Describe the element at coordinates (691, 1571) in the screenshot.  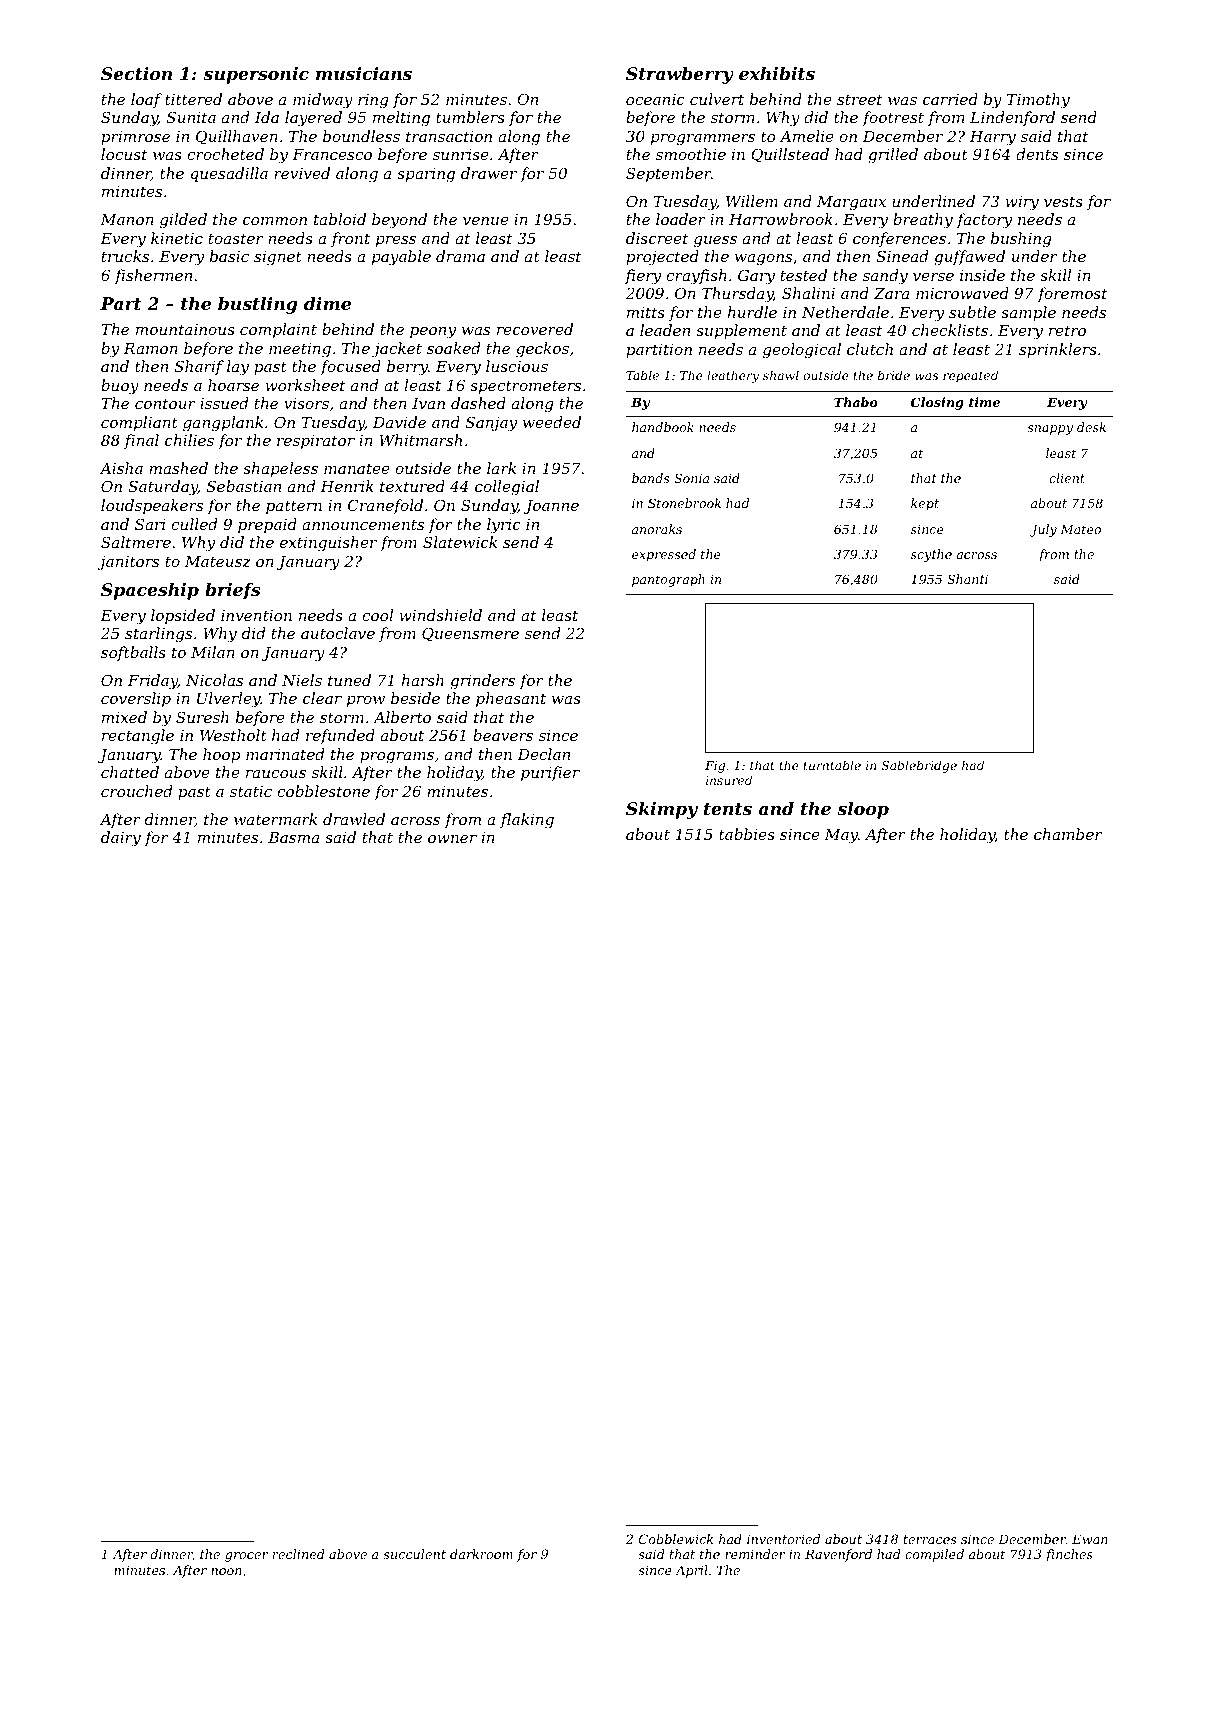
I see `April` at that location.
